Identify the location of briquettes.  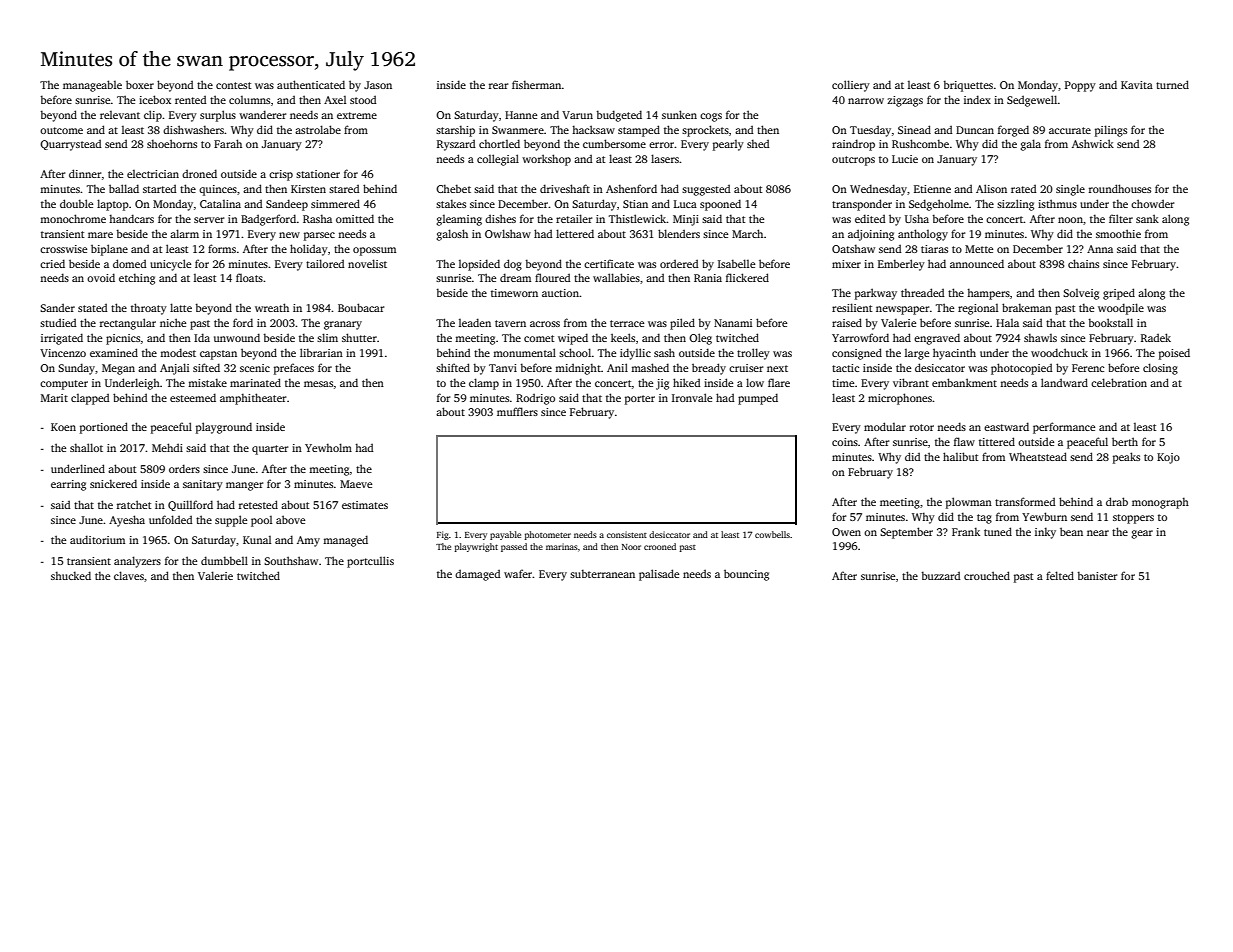
(968, 86).
